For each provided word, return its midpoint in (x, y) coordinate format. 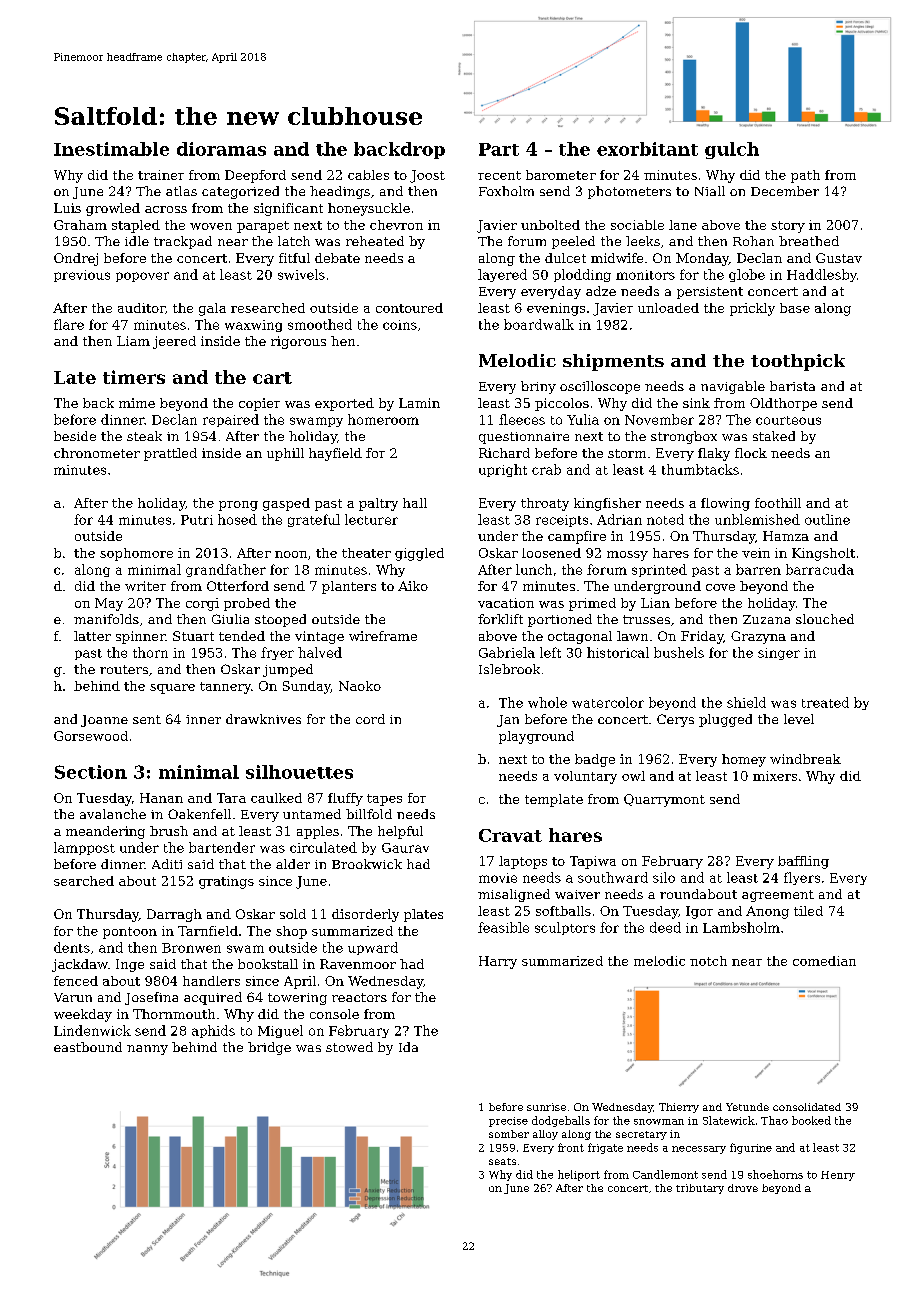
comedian (824, 961)
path (805, 176)
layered (502, 275)
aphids (213, 1031)
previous (82, 276)
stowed (349, 1047)
